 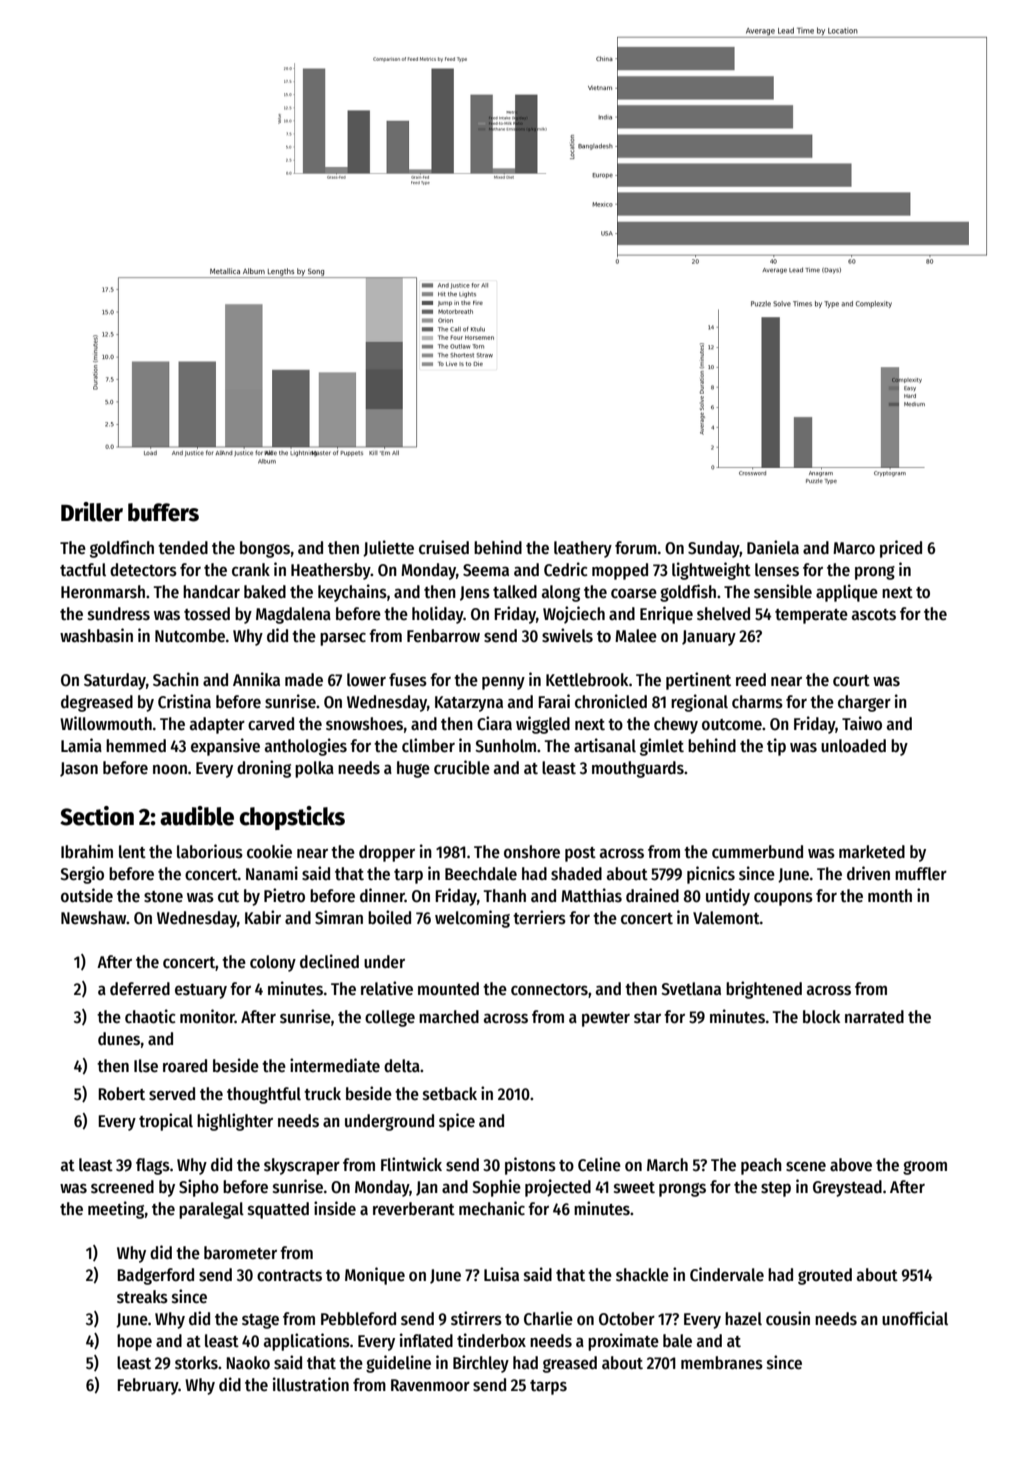 What do you see at coordinates (96, 635) in the document?
I see `washbasin` at bounding box center [96, 635].
